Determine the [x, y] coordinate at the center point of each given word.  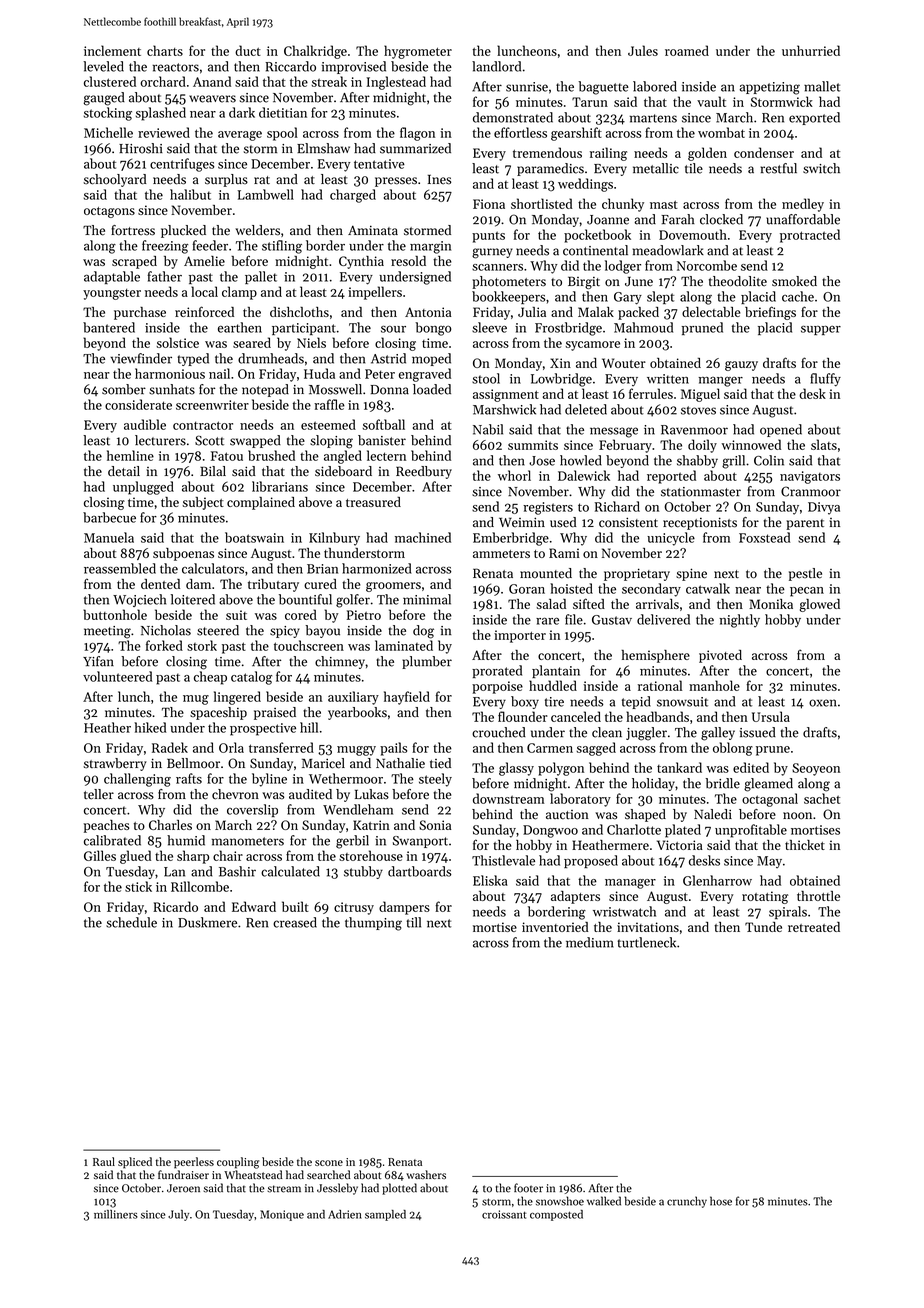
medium [590, 942]
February [625, 446]
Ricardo [175, 906]
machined [423, 537]
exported [814, 118]
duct [248, 50]
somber [124, 389]
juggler [646, 734]
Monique [282, 1215]
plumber [427, 662]
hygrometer [418, 52]
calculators [213, 568]
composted [556, 1215]
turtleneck [647, 942]
